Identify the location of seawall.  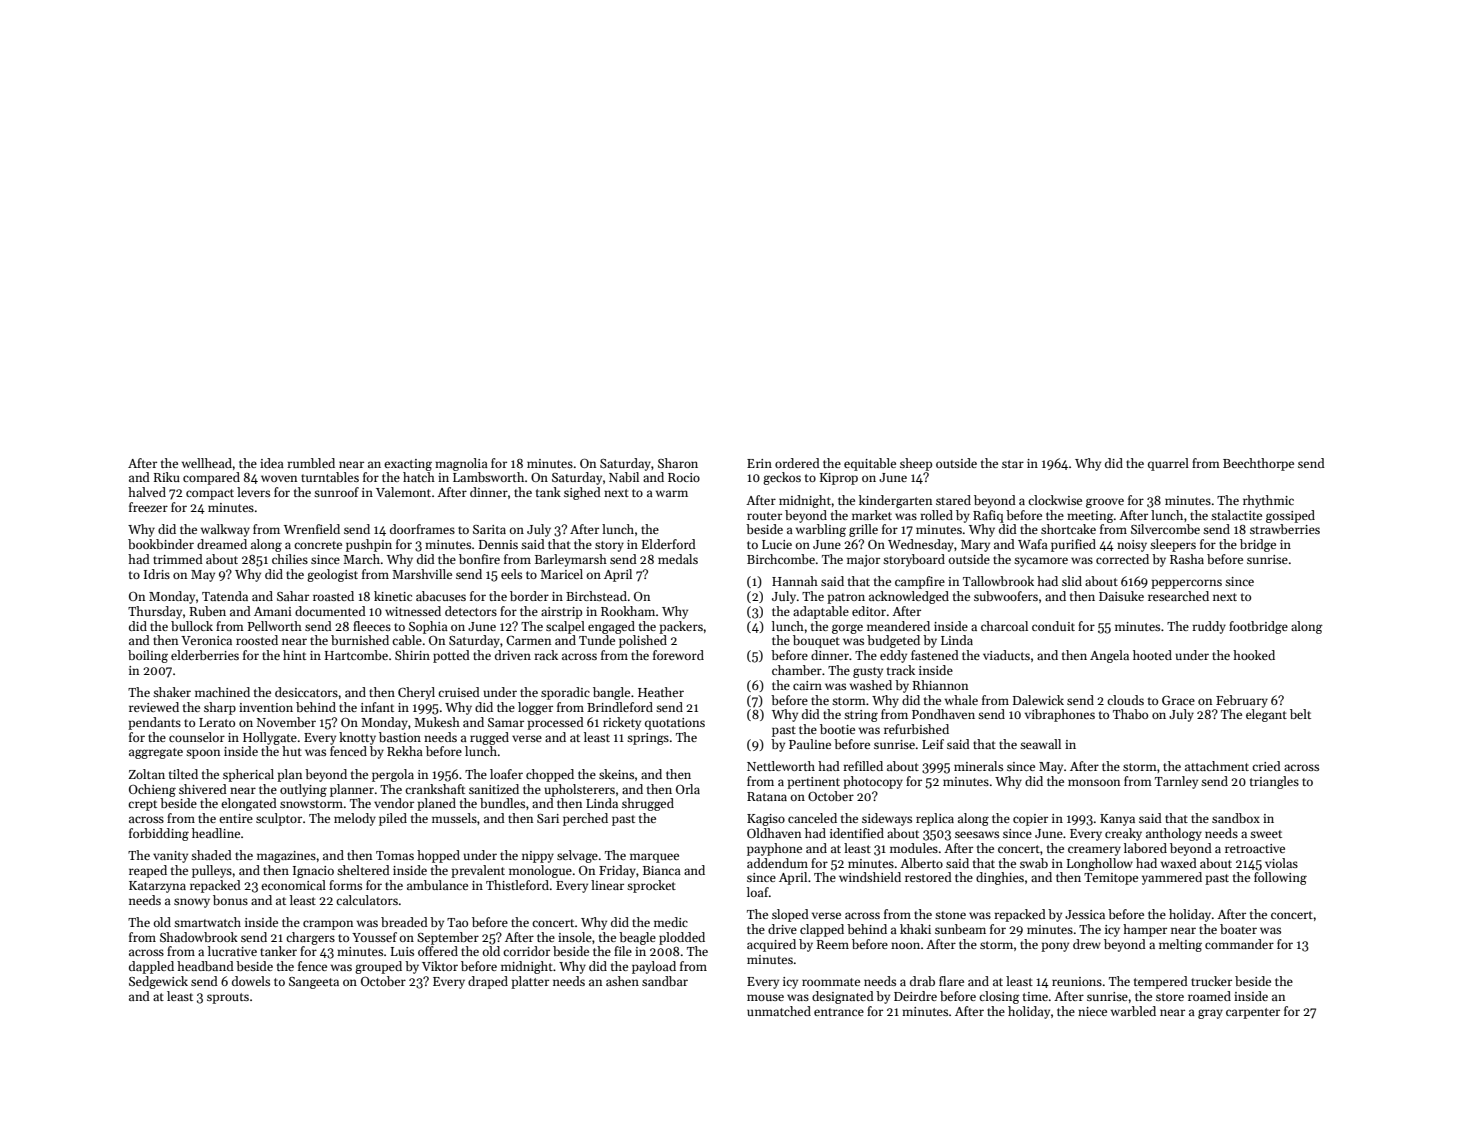
(1040, 744).
